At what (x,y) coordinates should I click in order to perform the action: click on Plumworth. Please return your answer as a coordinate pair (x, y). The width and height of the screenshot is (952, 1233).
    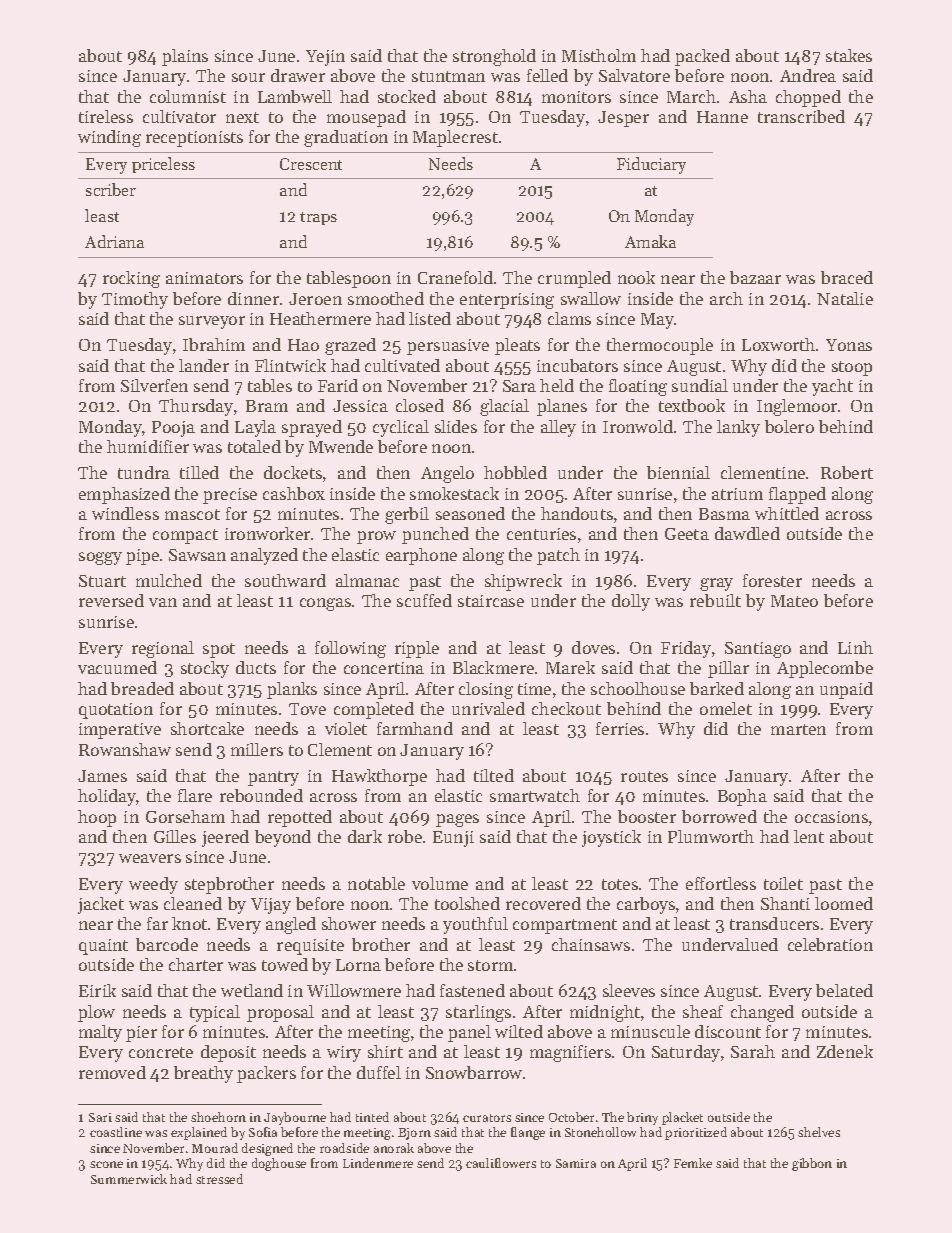
    Looking at the image, I should click on (711, 836).
